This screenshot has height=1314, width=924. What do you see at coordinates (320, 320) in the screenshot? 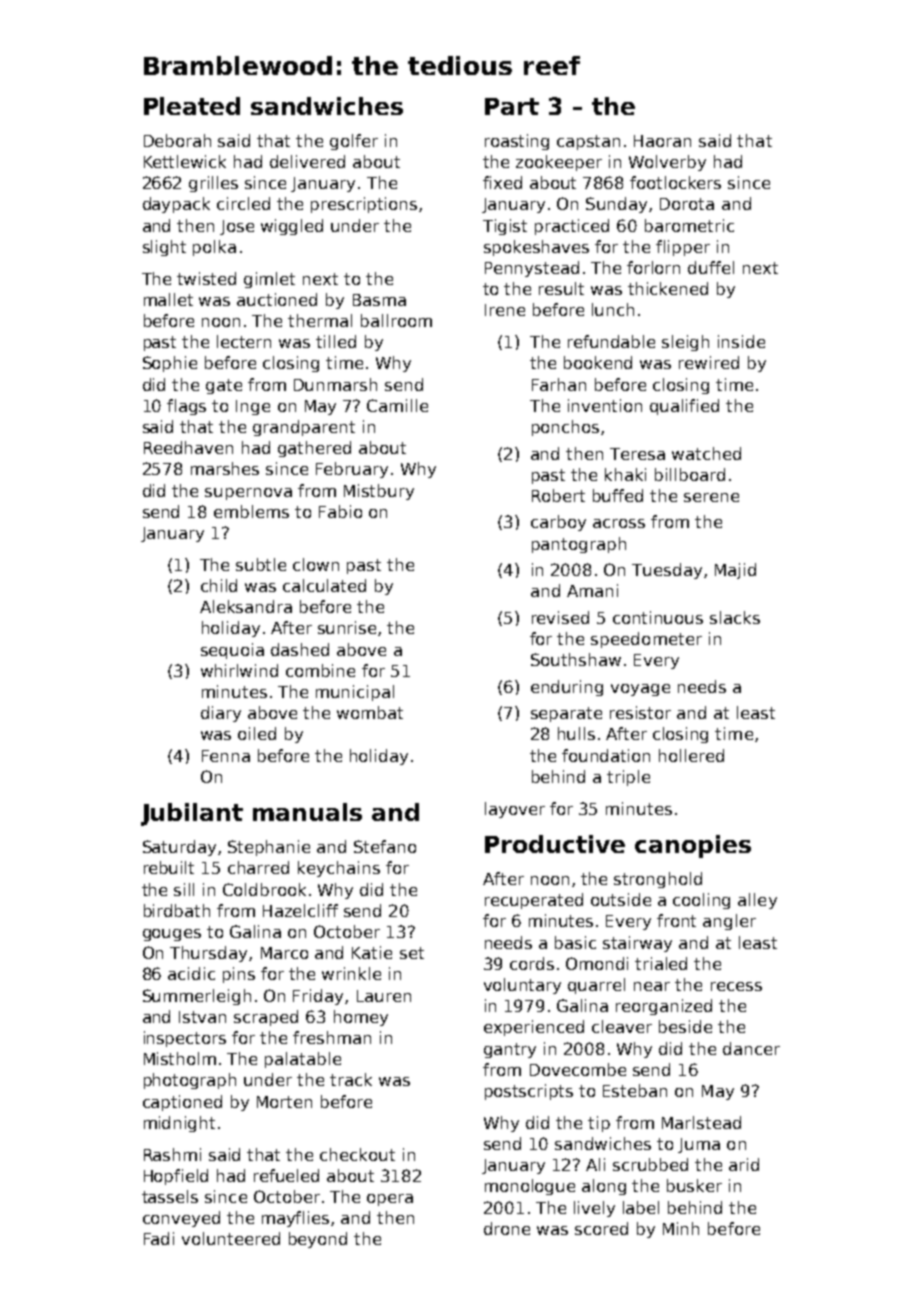
I see `thermal` at bounding box center [320, 320].
